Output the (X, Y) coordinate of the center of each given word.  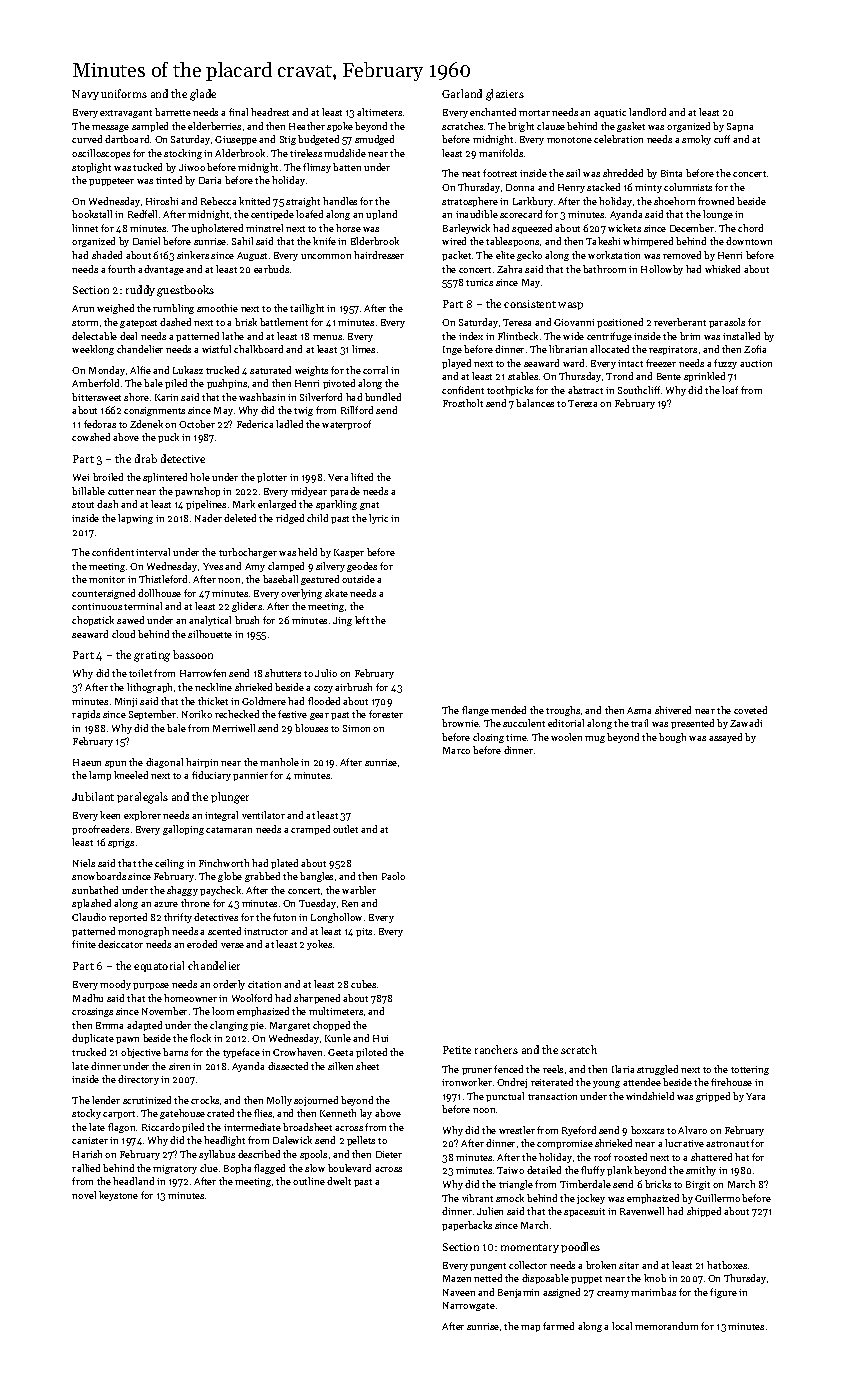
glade (203, 95)
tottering (750, 1070)
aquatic (610, 113)
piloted (371, 1053)
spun (115, 764)
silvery (330, 567)
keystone (118, 1196)
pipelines (206, 505)
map (530, 1328)
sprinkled (704, 377)
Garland (462, 93)
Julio (326, 673)
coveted (750, 710)
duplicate (93, 1039)
